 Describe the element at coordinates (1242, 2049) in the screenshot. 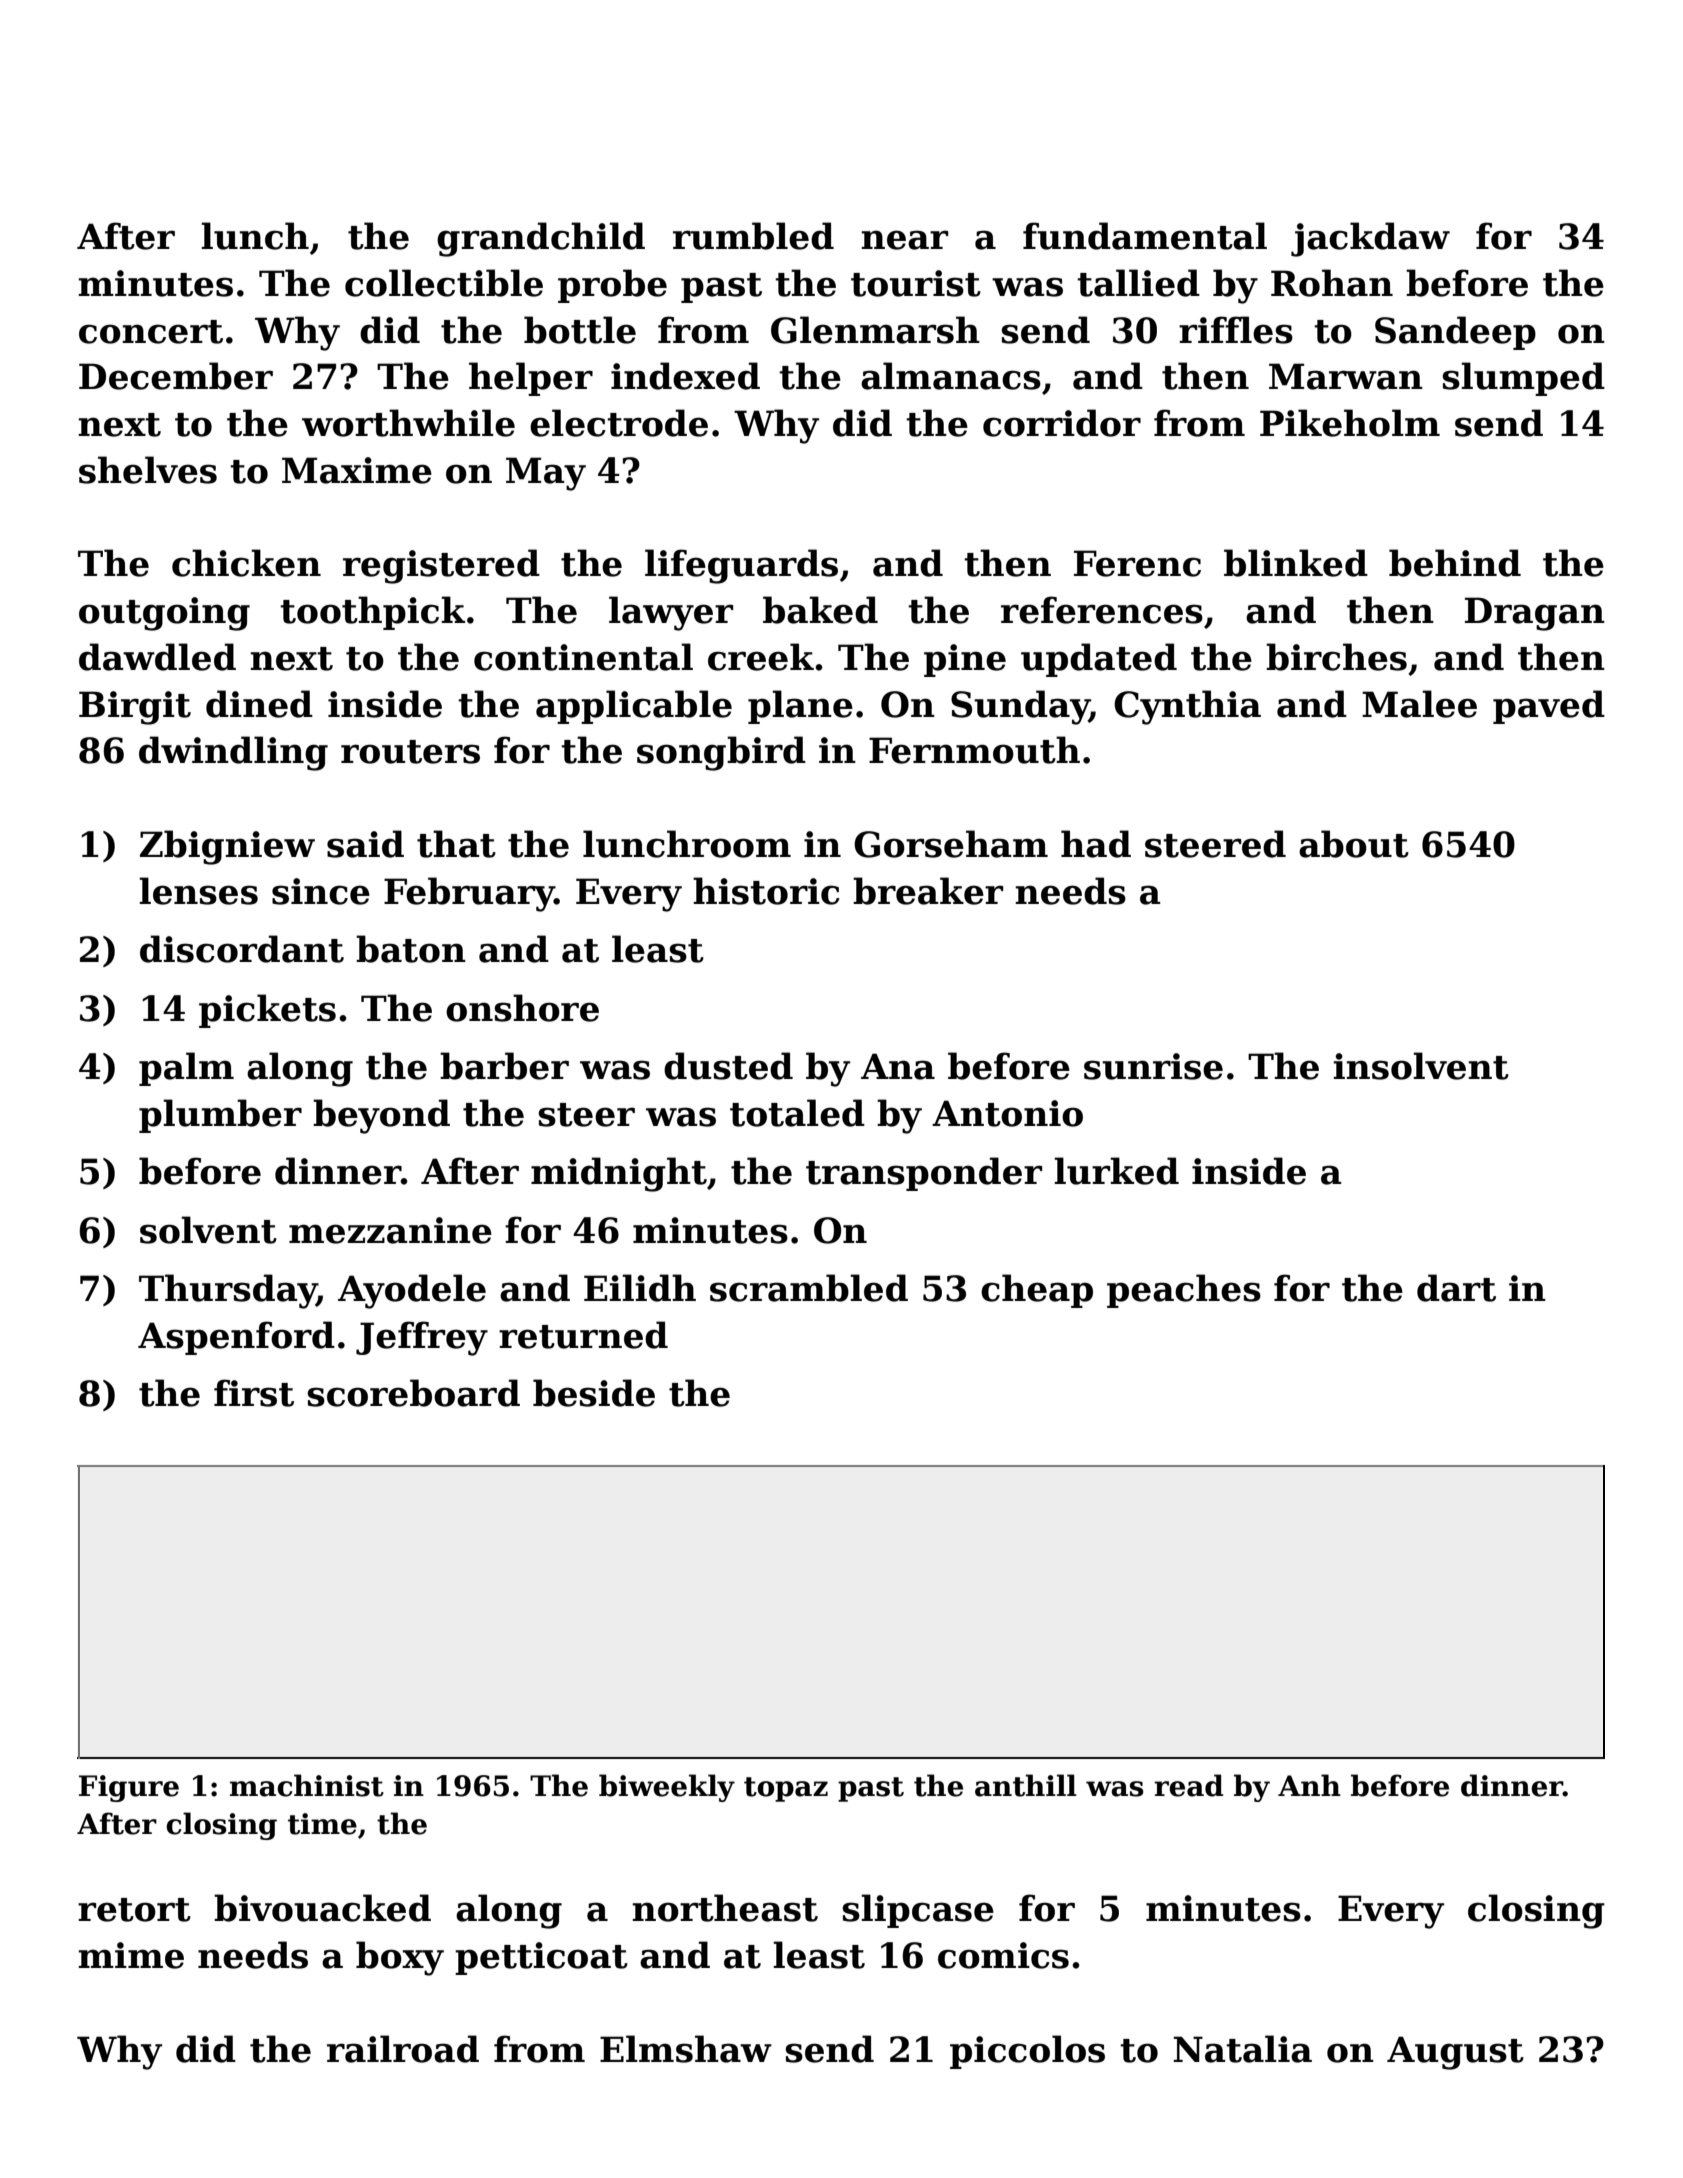

I see `Natalia` at that location.
